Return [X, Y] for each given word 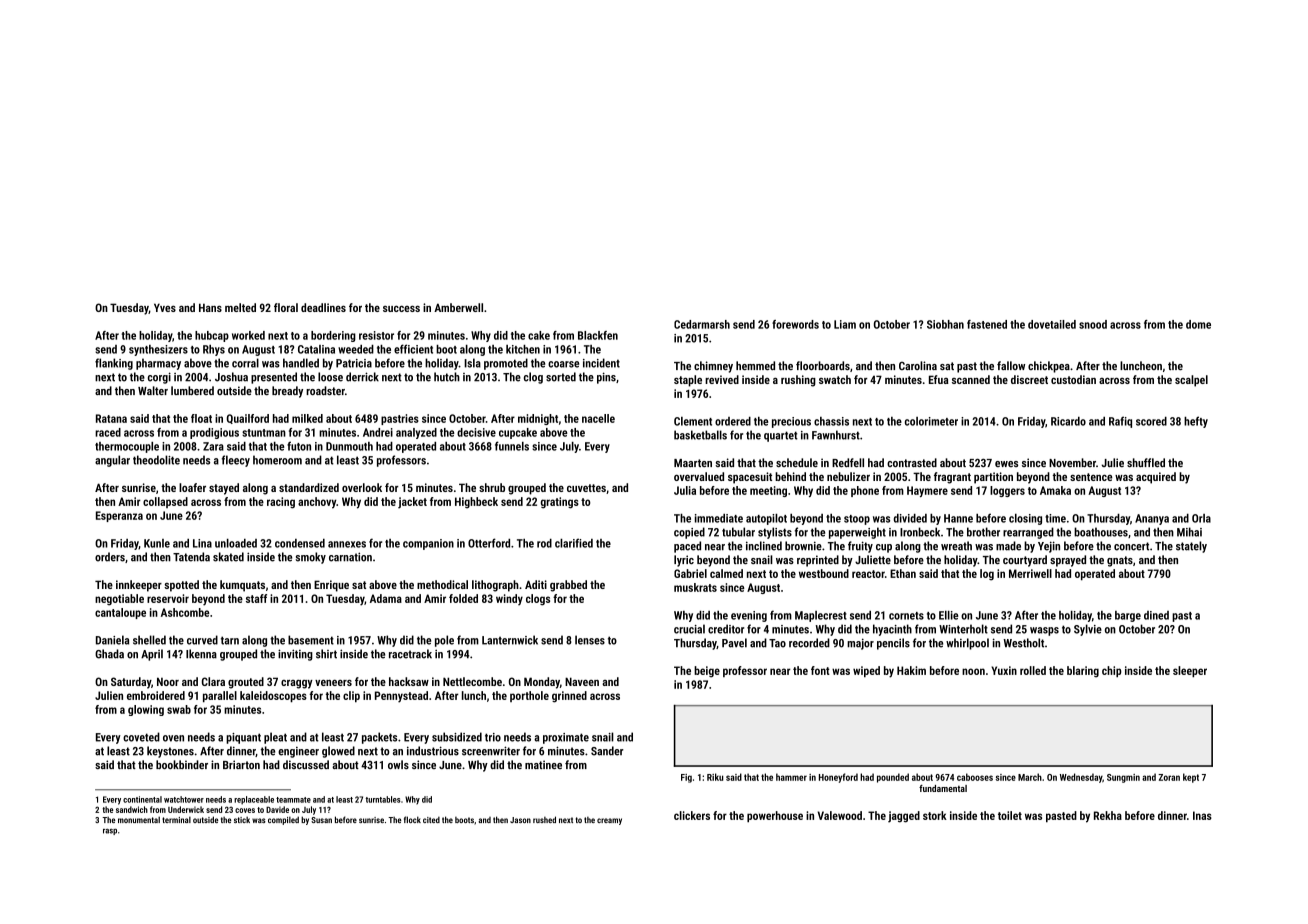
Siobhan [945, 324]
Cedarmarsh [702, 324]
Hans [210, 307]
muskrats [695, 587]
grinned [569, 697]
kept [1191, 778]
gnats [1120, 561]
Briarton [241, 764]
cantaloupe [120, 613]
